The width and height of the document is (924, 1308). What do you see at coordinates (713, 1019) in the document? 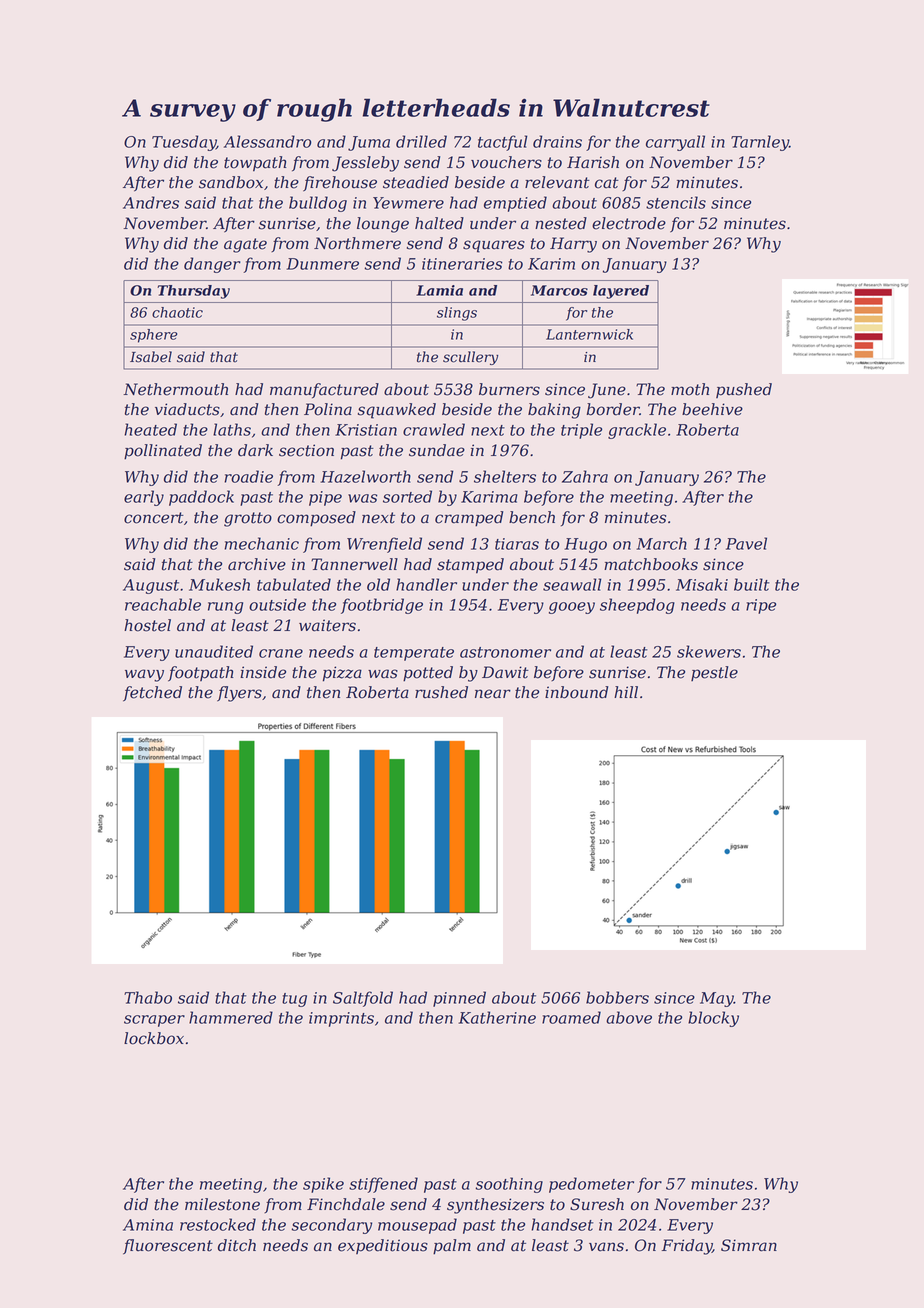
I see `blocky` at bounding box center [713, 1019].
